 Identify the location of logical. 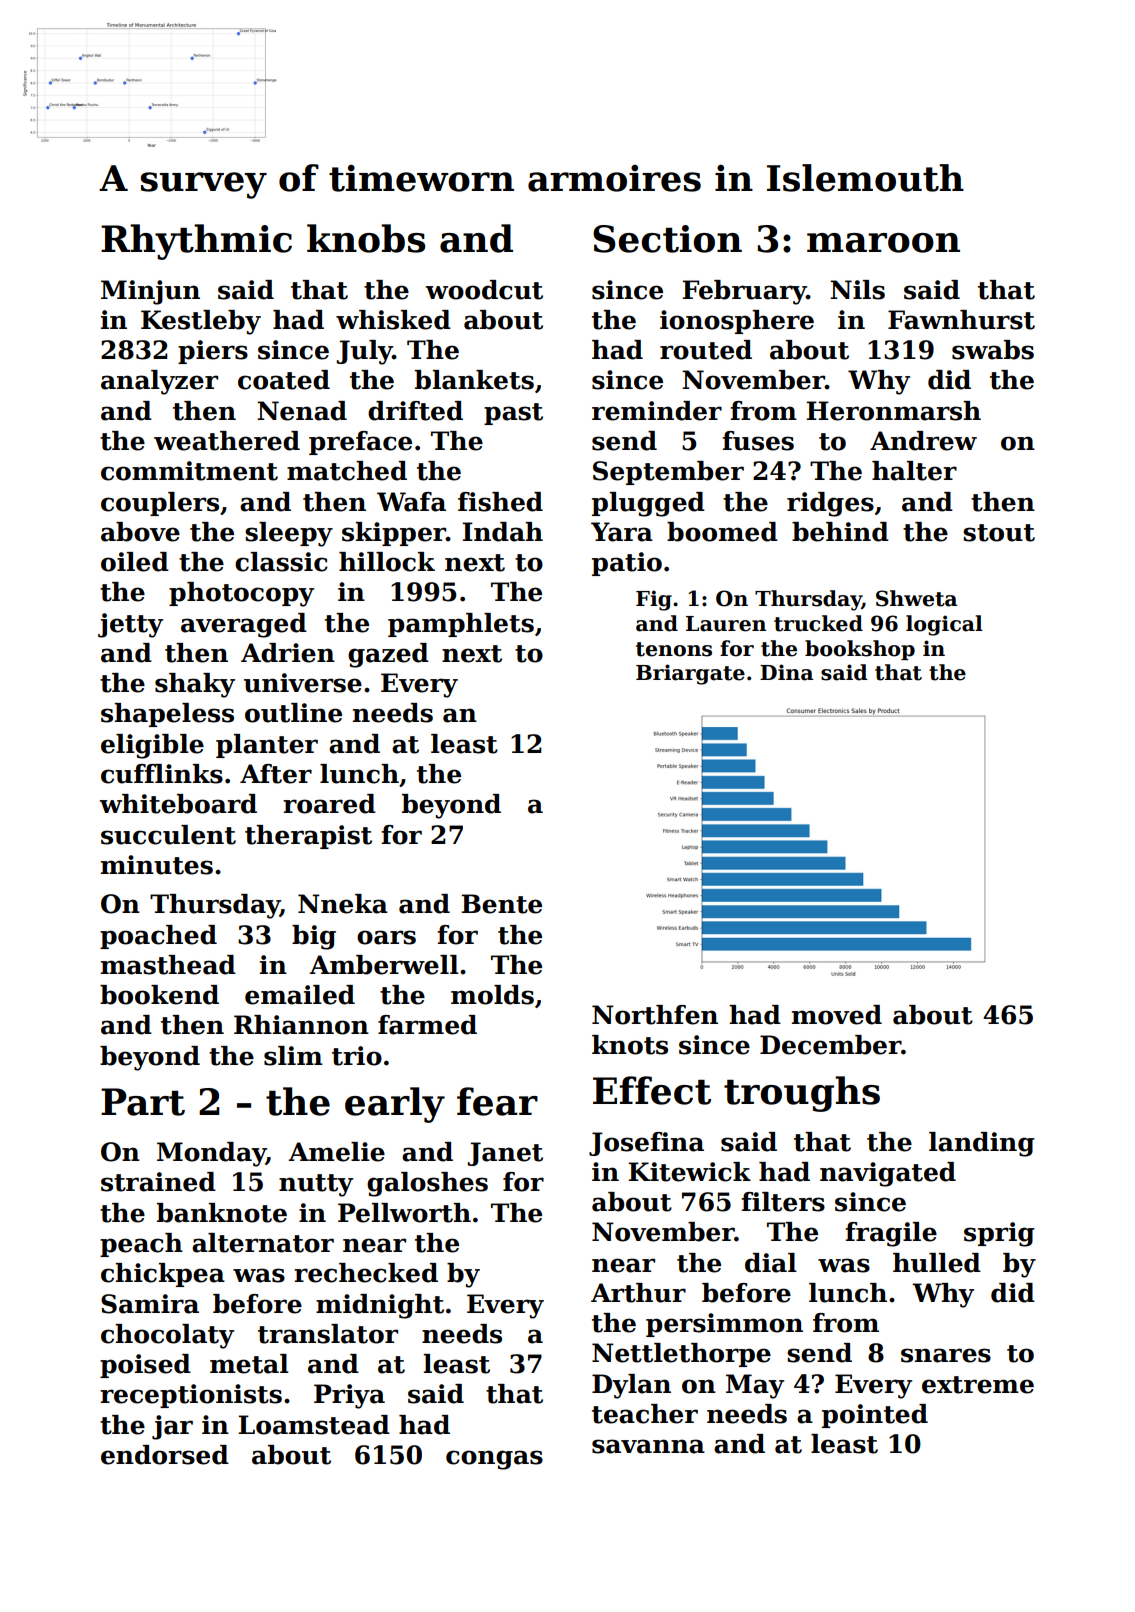
(944, 625).
